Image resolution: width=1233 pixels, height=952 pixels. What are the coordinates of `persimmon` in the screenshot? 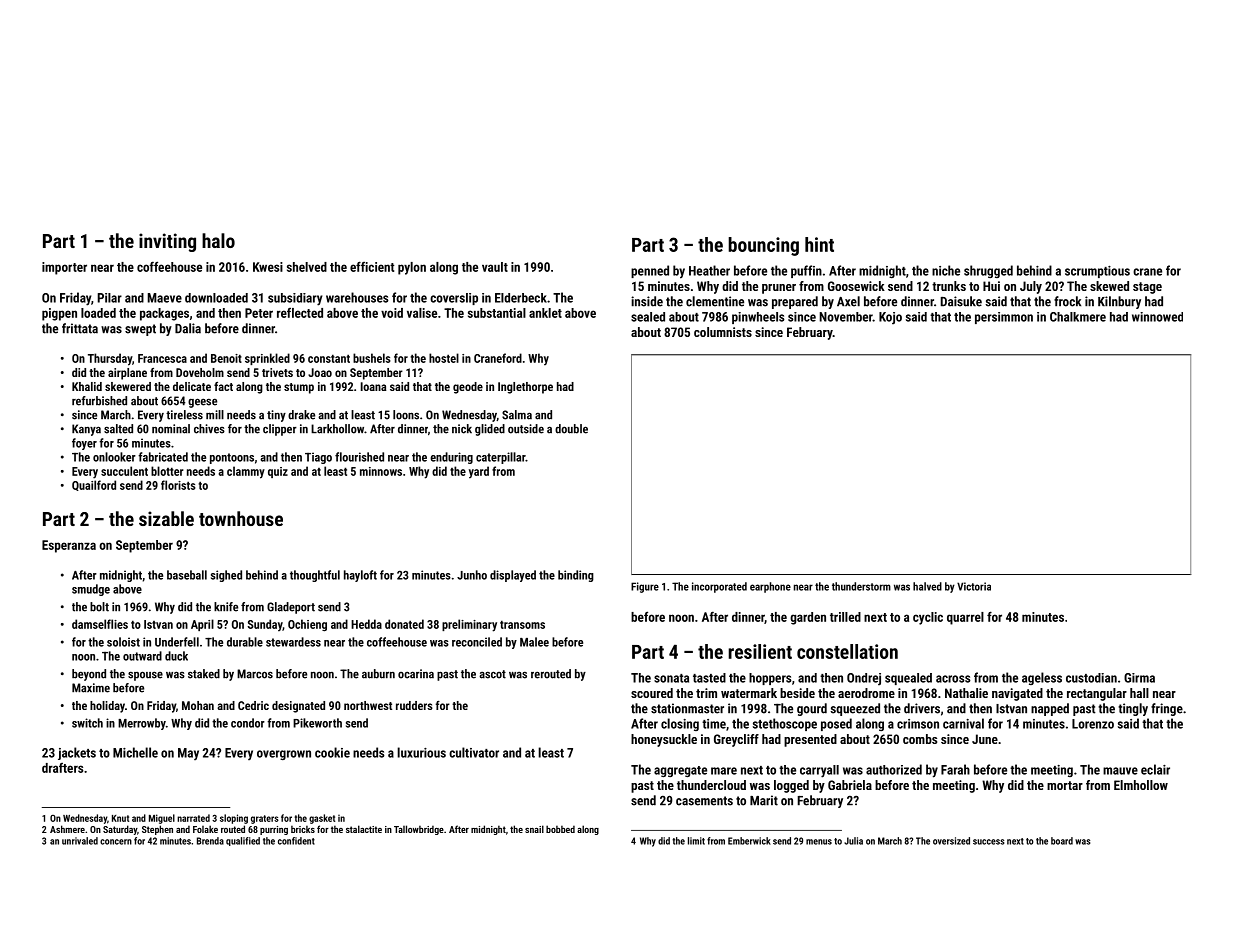 It's located at (1004, 318).
